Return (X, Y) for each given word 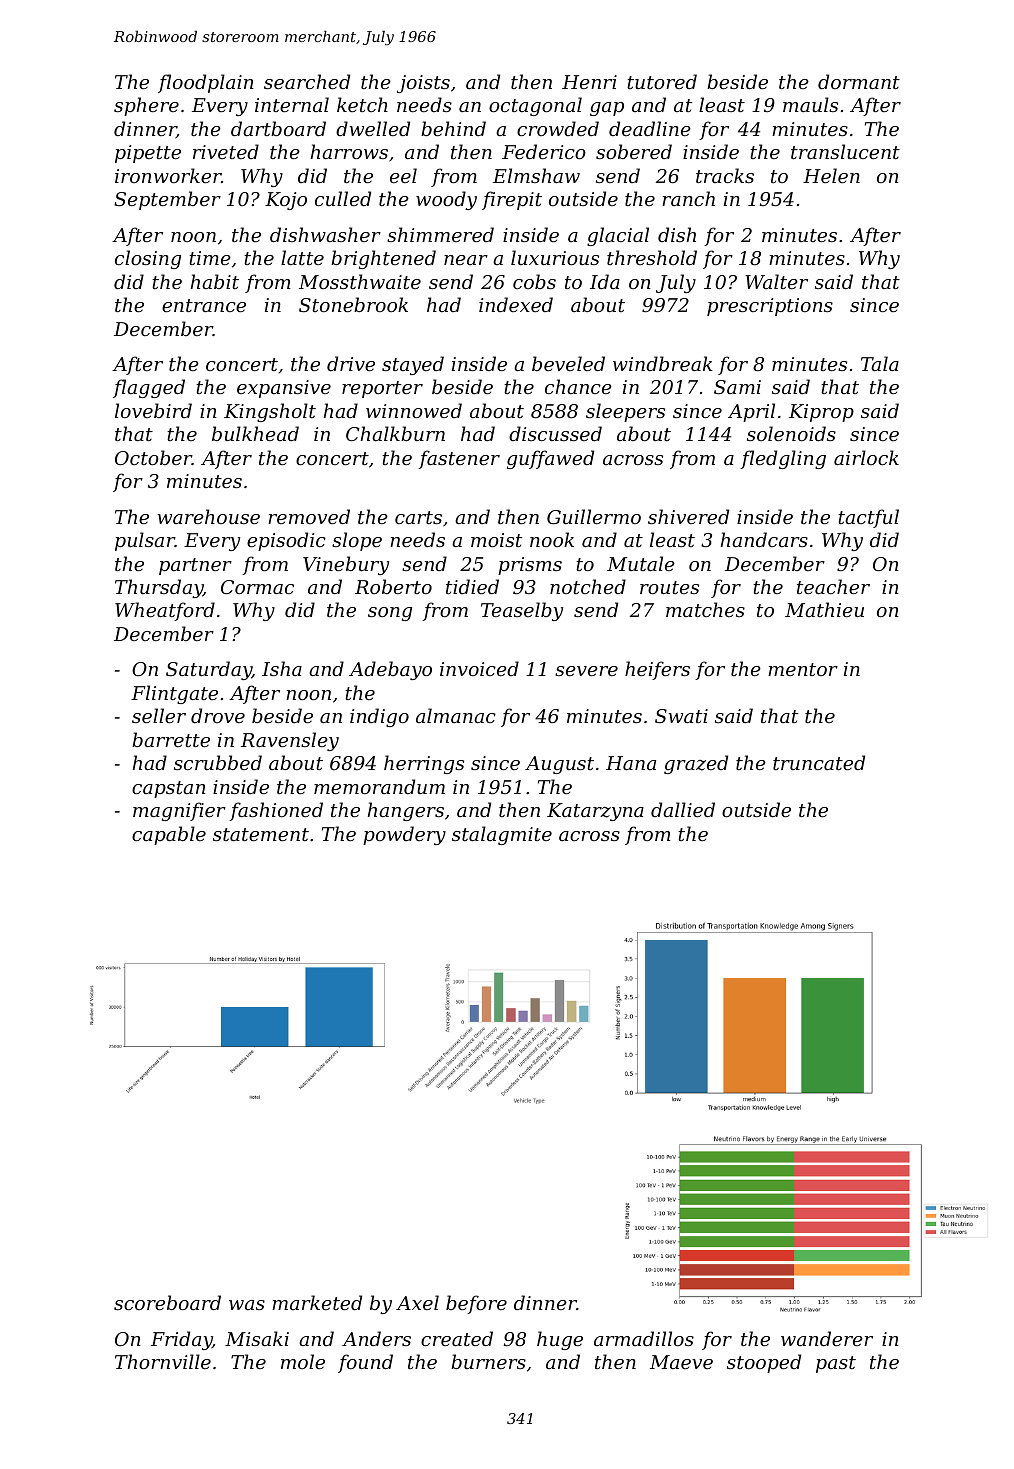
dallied (683, 809)
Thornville (163, 1361)
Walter (776, 281)
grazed (696, 764)
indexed (516, 304)
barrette (171, 739)
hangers (406, 811)
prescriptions (770, 307)
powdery (404, 835)
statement (261, 834)
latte (302, 257)
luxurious (555, 257)
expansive (284, 389)
